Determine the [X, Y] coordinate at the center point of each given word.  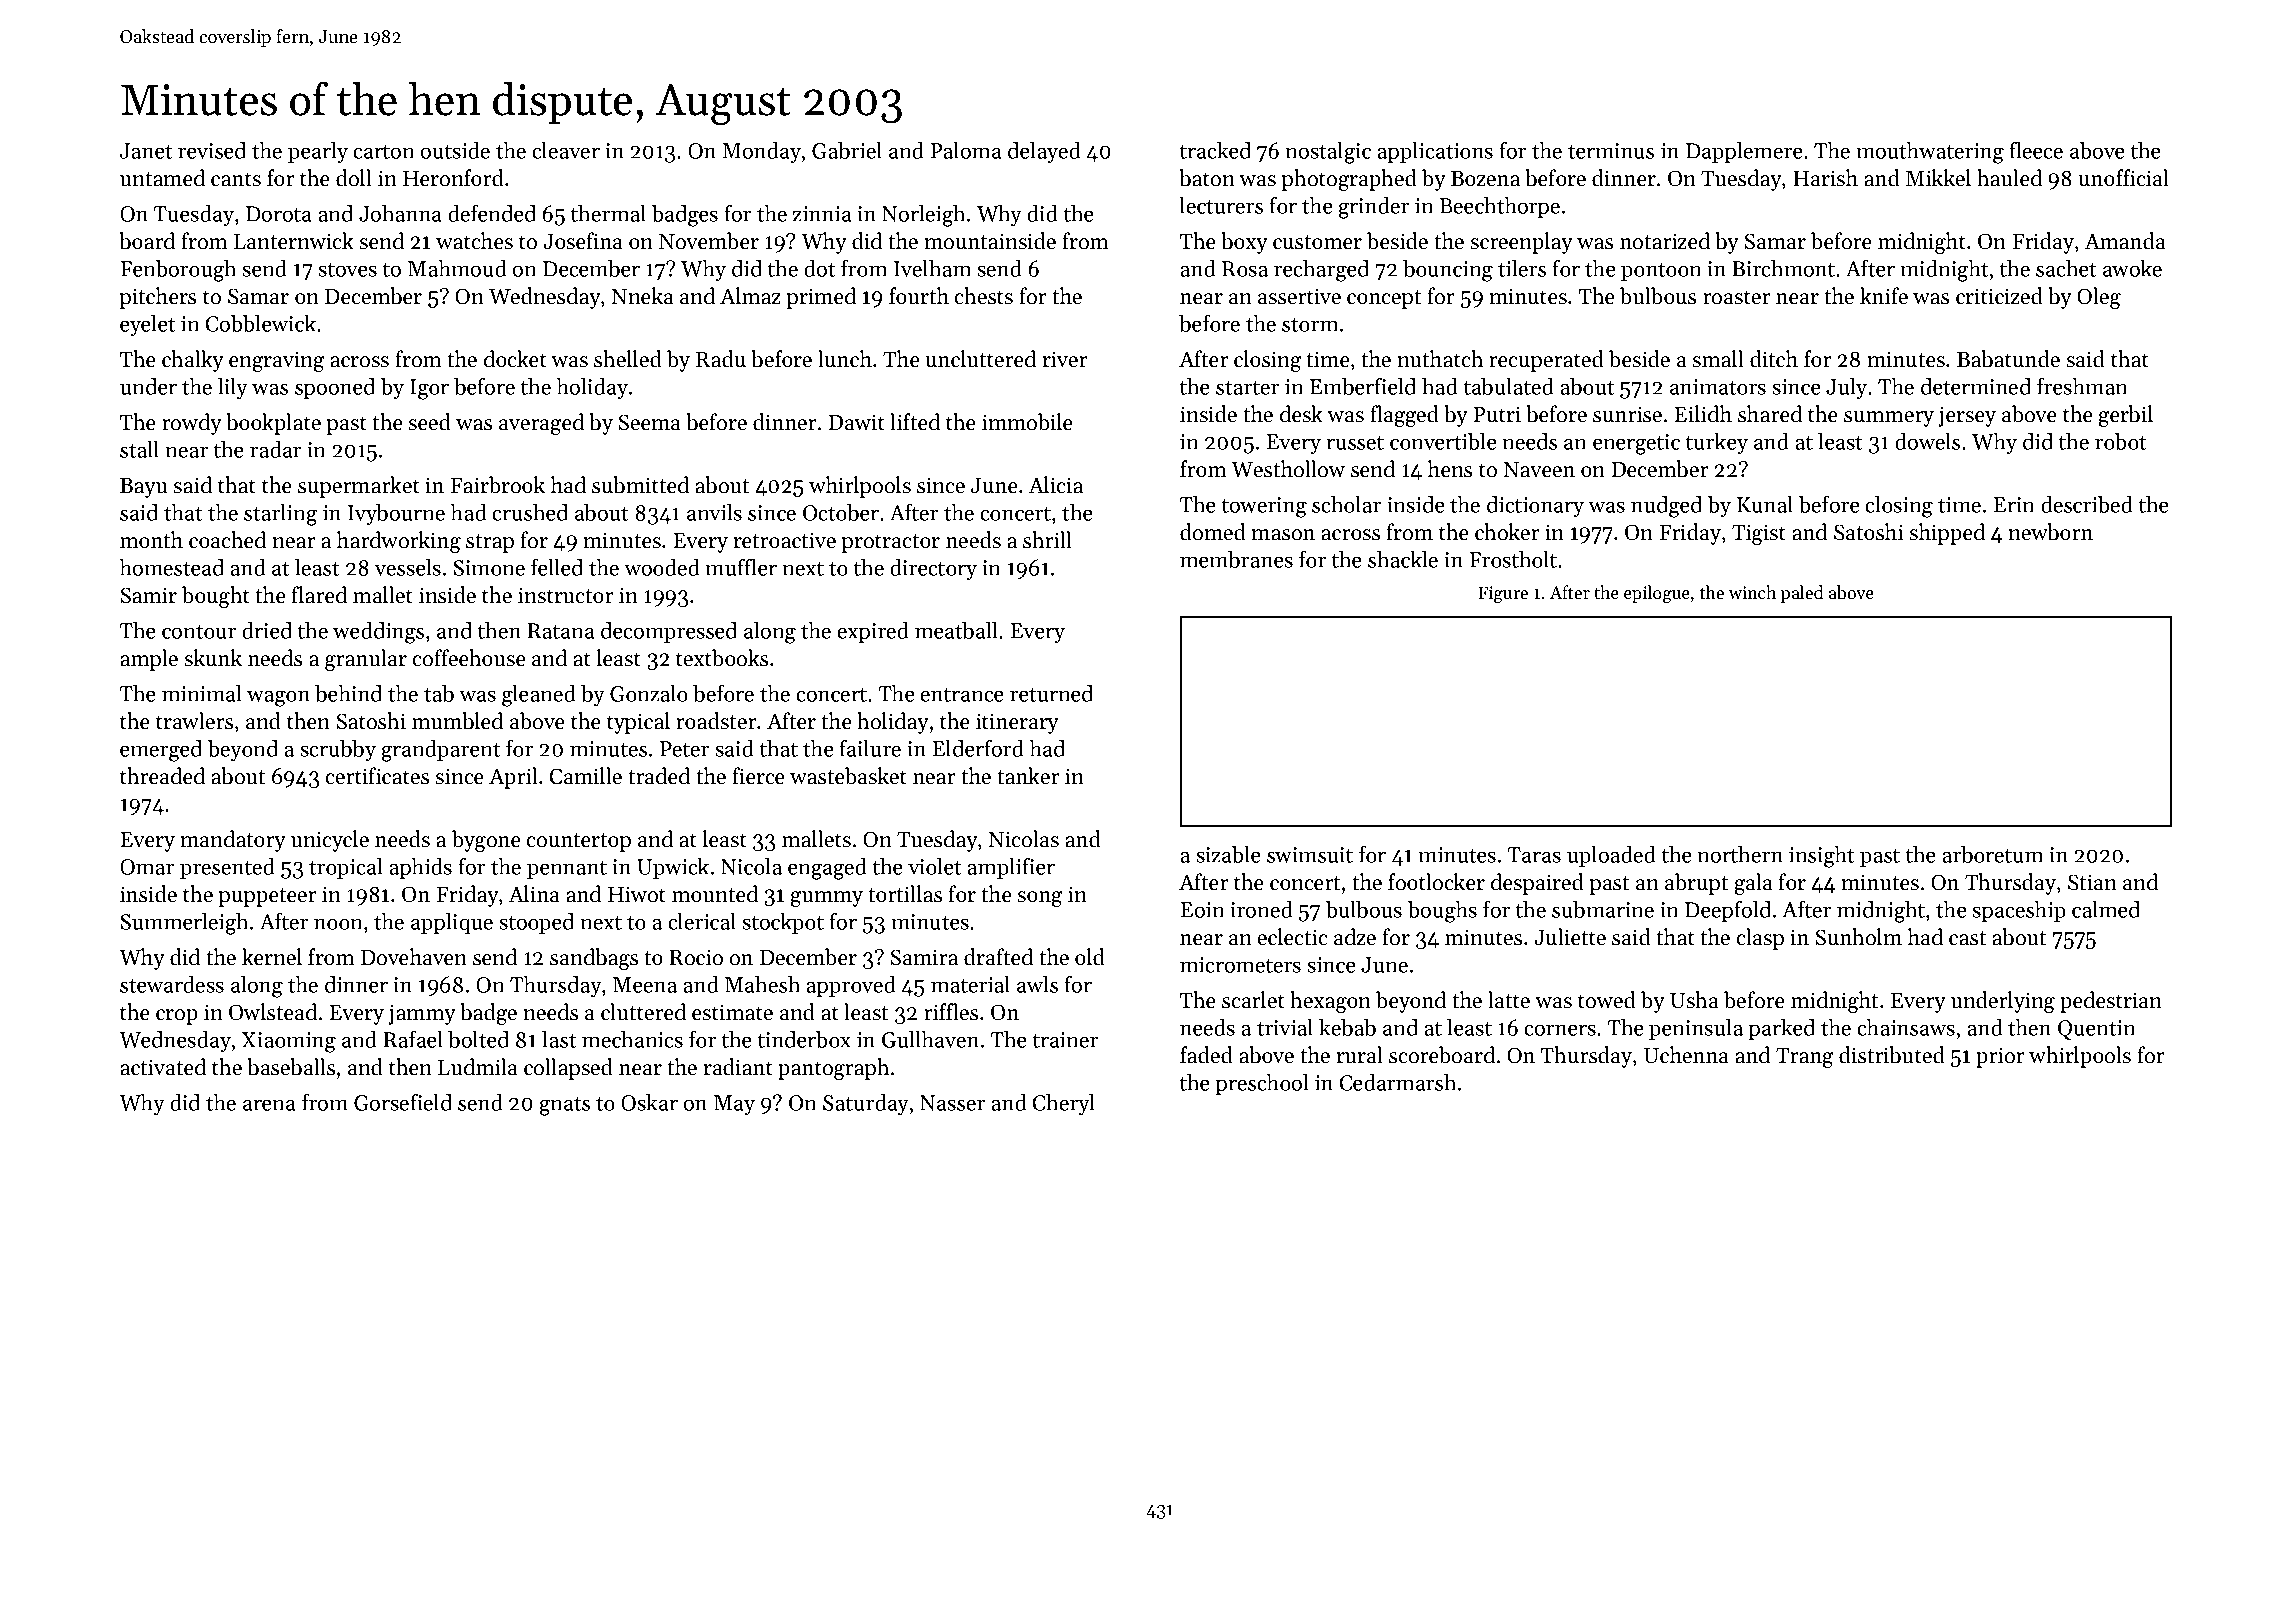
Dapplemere [1744, 152]
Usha [1694, 1000]
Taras [1534, 855]
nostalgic [1328, 153]
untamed [162, 178]
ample [149, 660]
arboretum [1992, 854]
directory [933, 569]
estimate [732, 1012]
